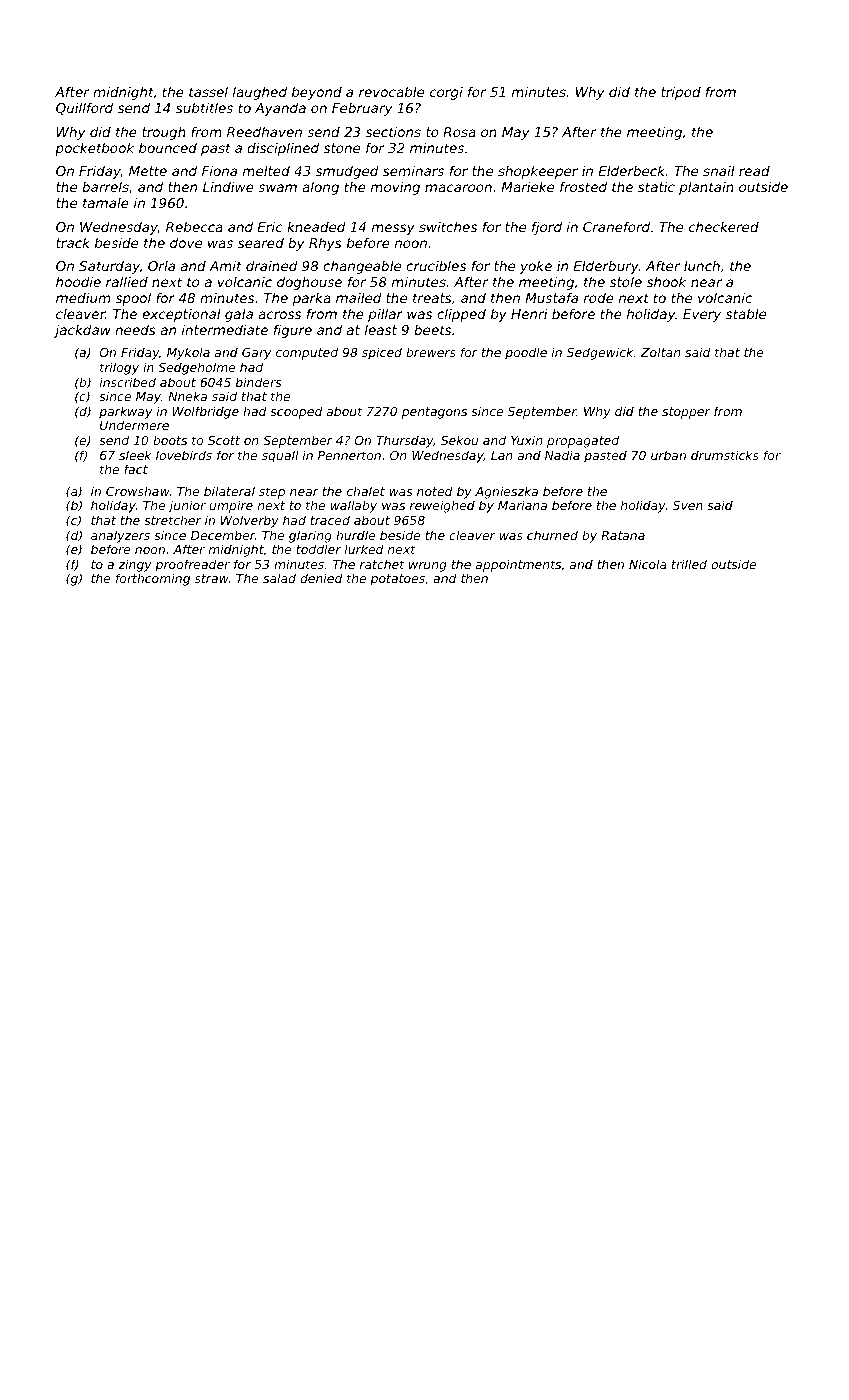 This document has width=849, height=1400. I want to click on lunch, so click(702, 266).
